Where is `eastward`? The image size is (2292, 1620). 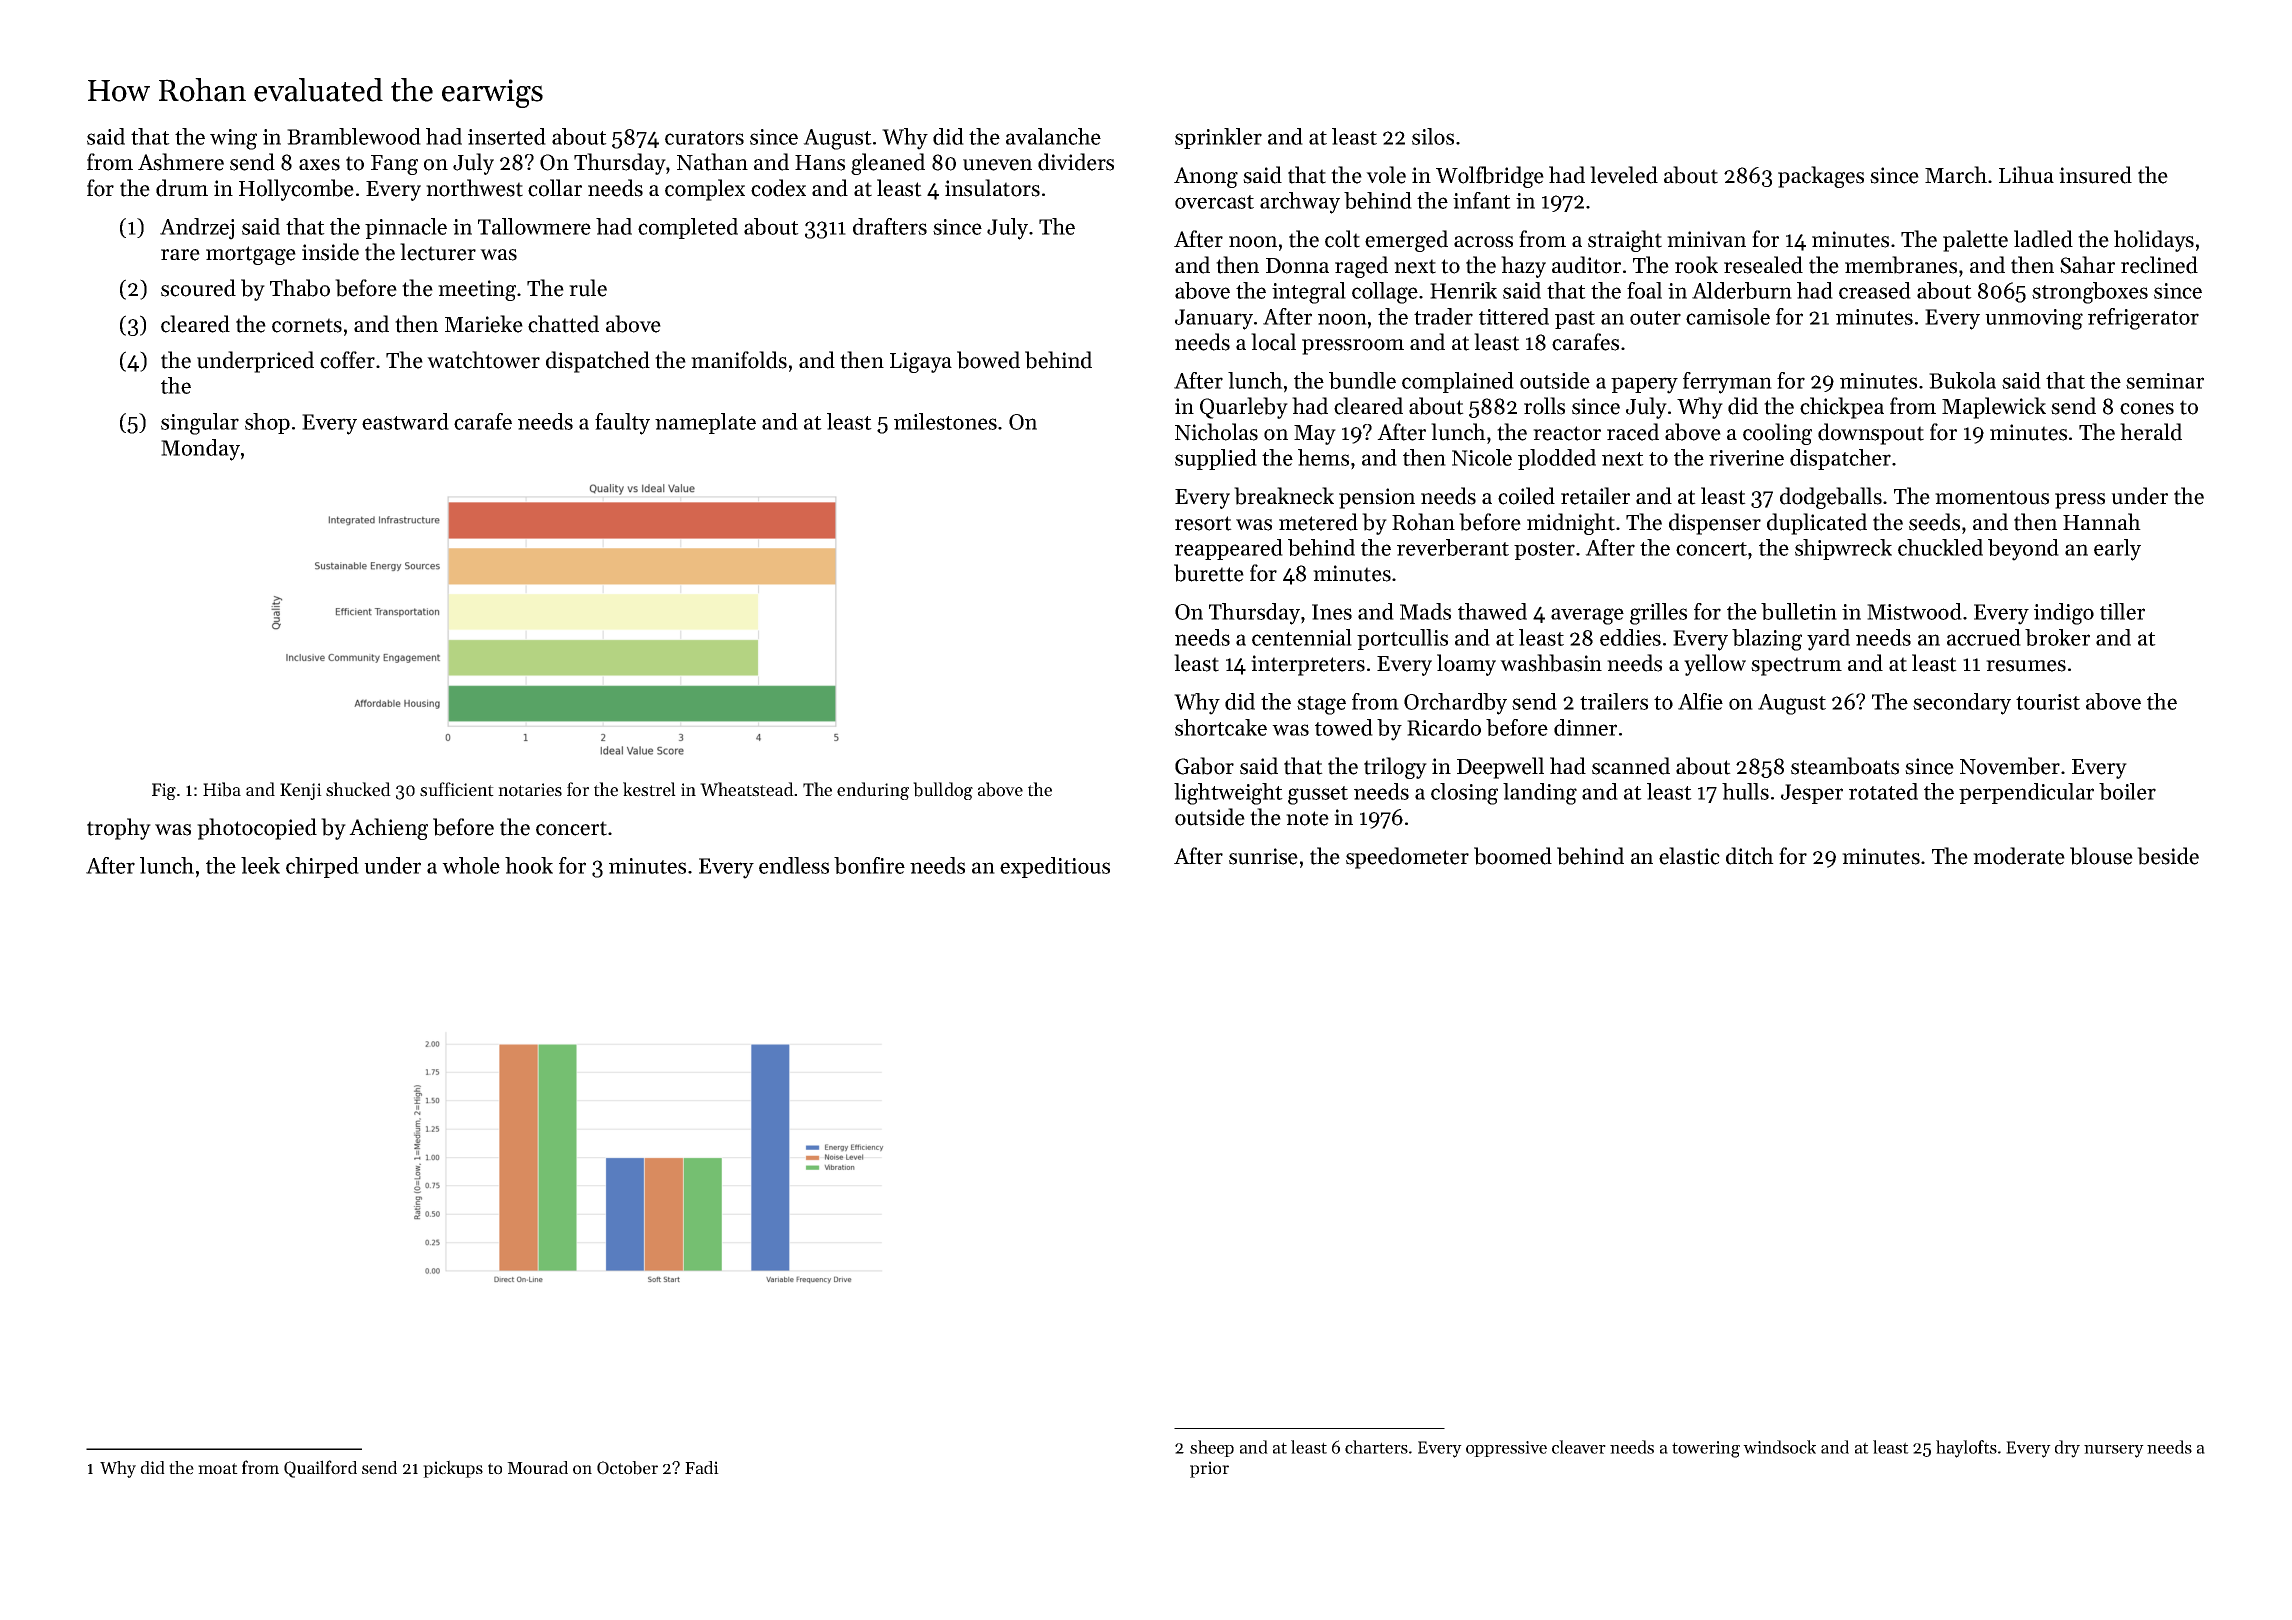 eastward is located at coordinates (405, 421).
